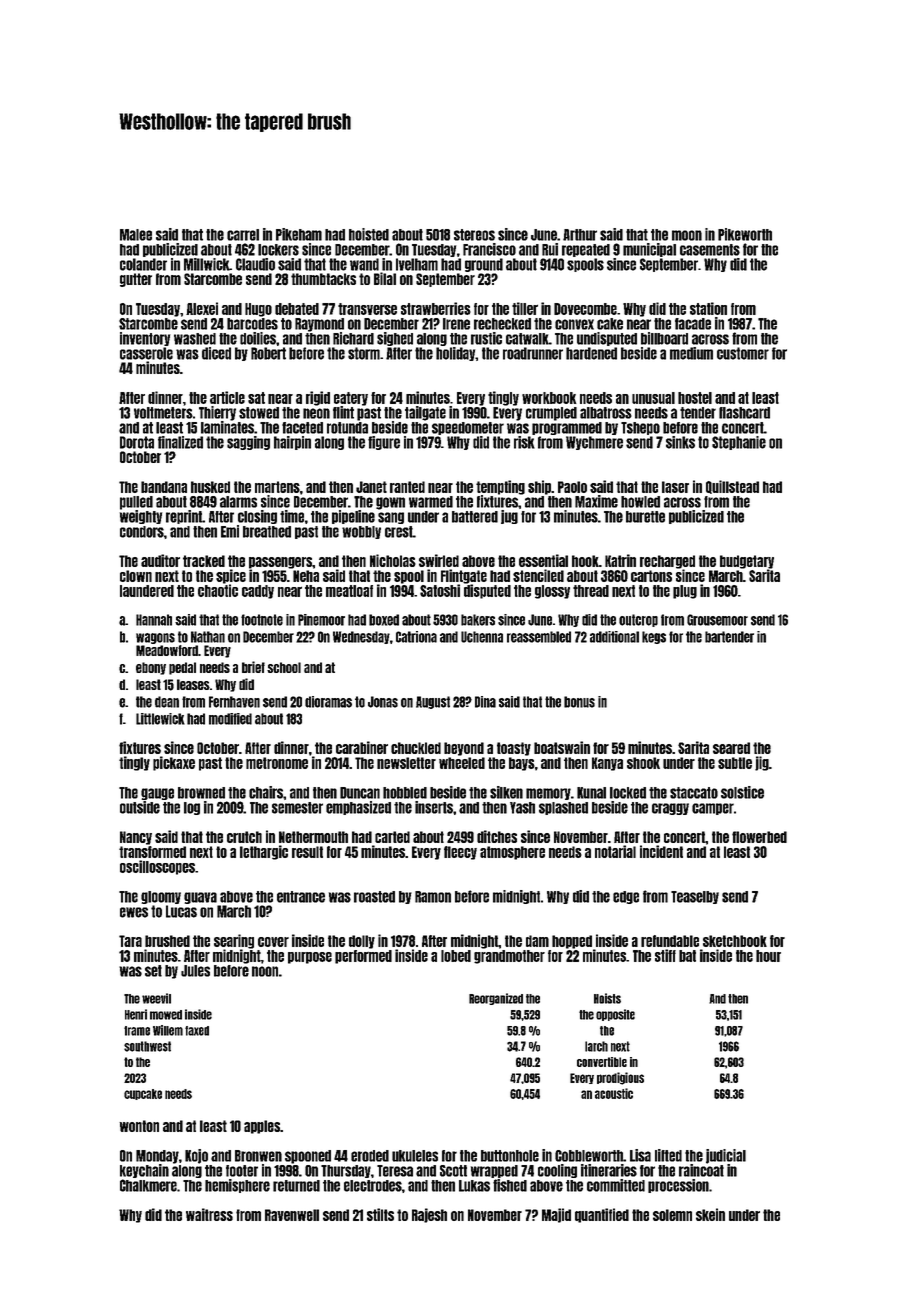 This image has height=1316, width=908. Describe the element at coordinates (717, 620) in the image. I see `Grousemoor` at that location.
